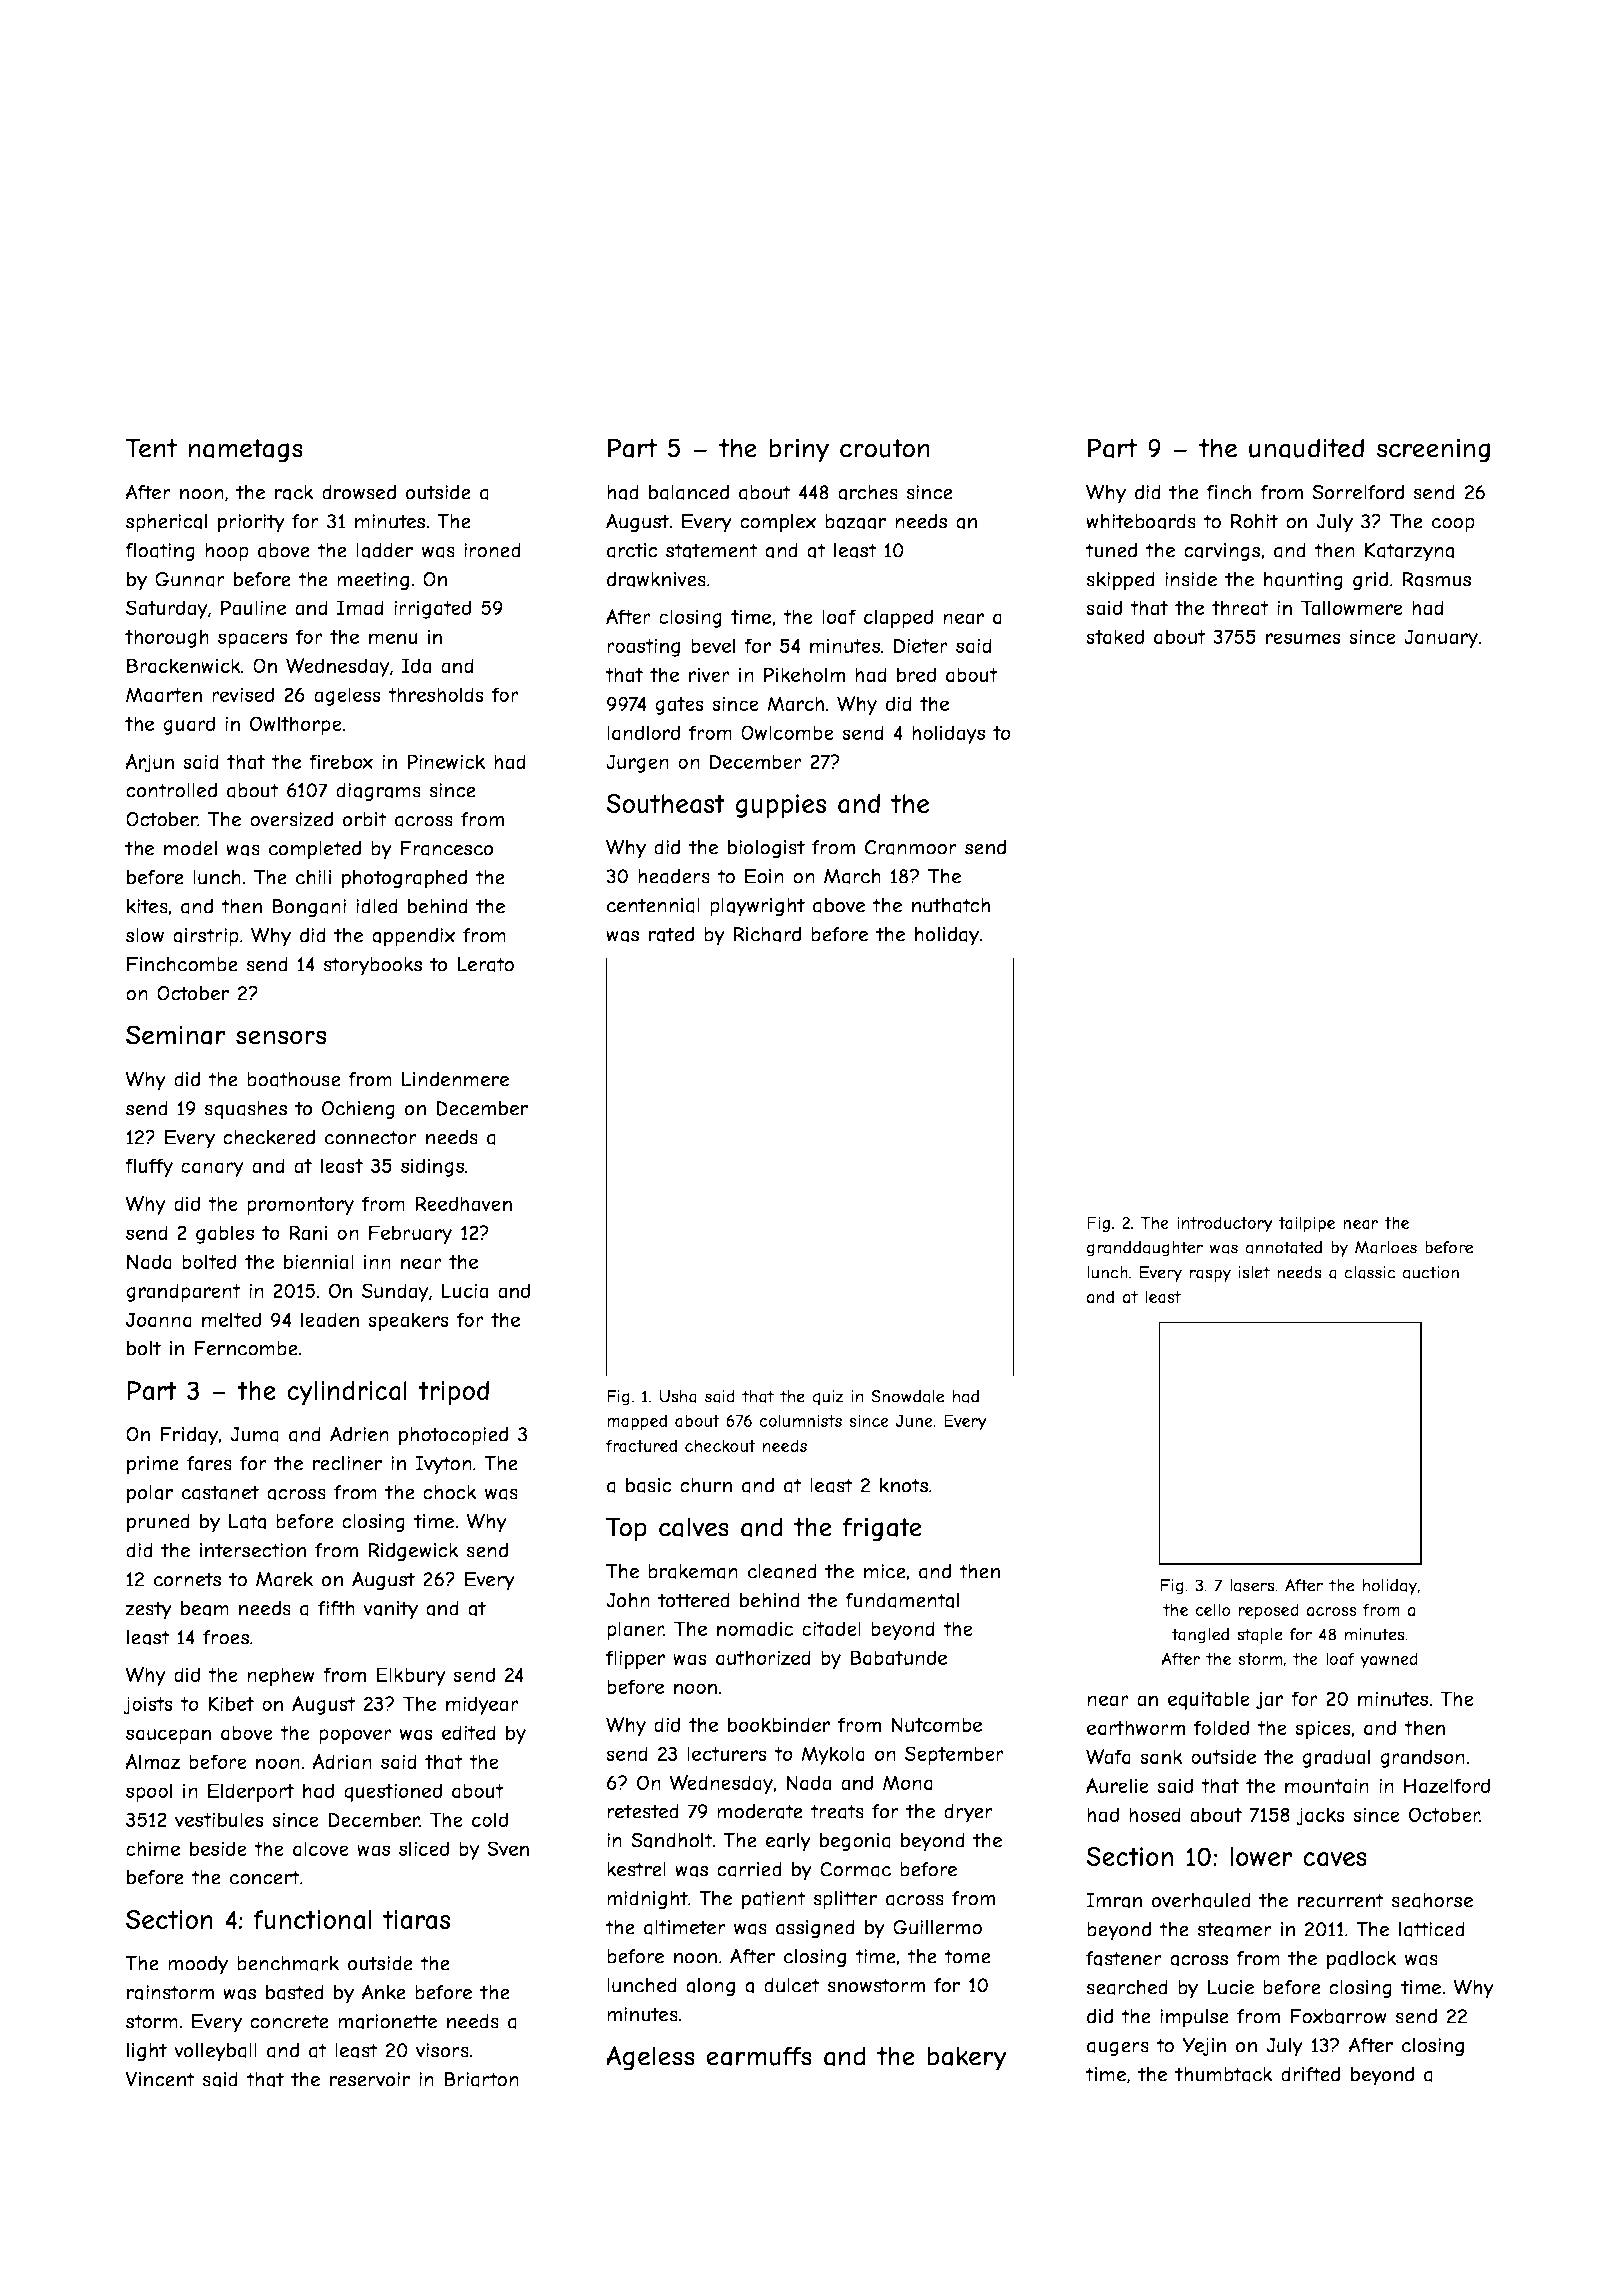 The height and width of the screenshot is (2292, 1620). Describe the element at coordinates (370, 2079) in the screenshot. I see `reservoir` at that location.
